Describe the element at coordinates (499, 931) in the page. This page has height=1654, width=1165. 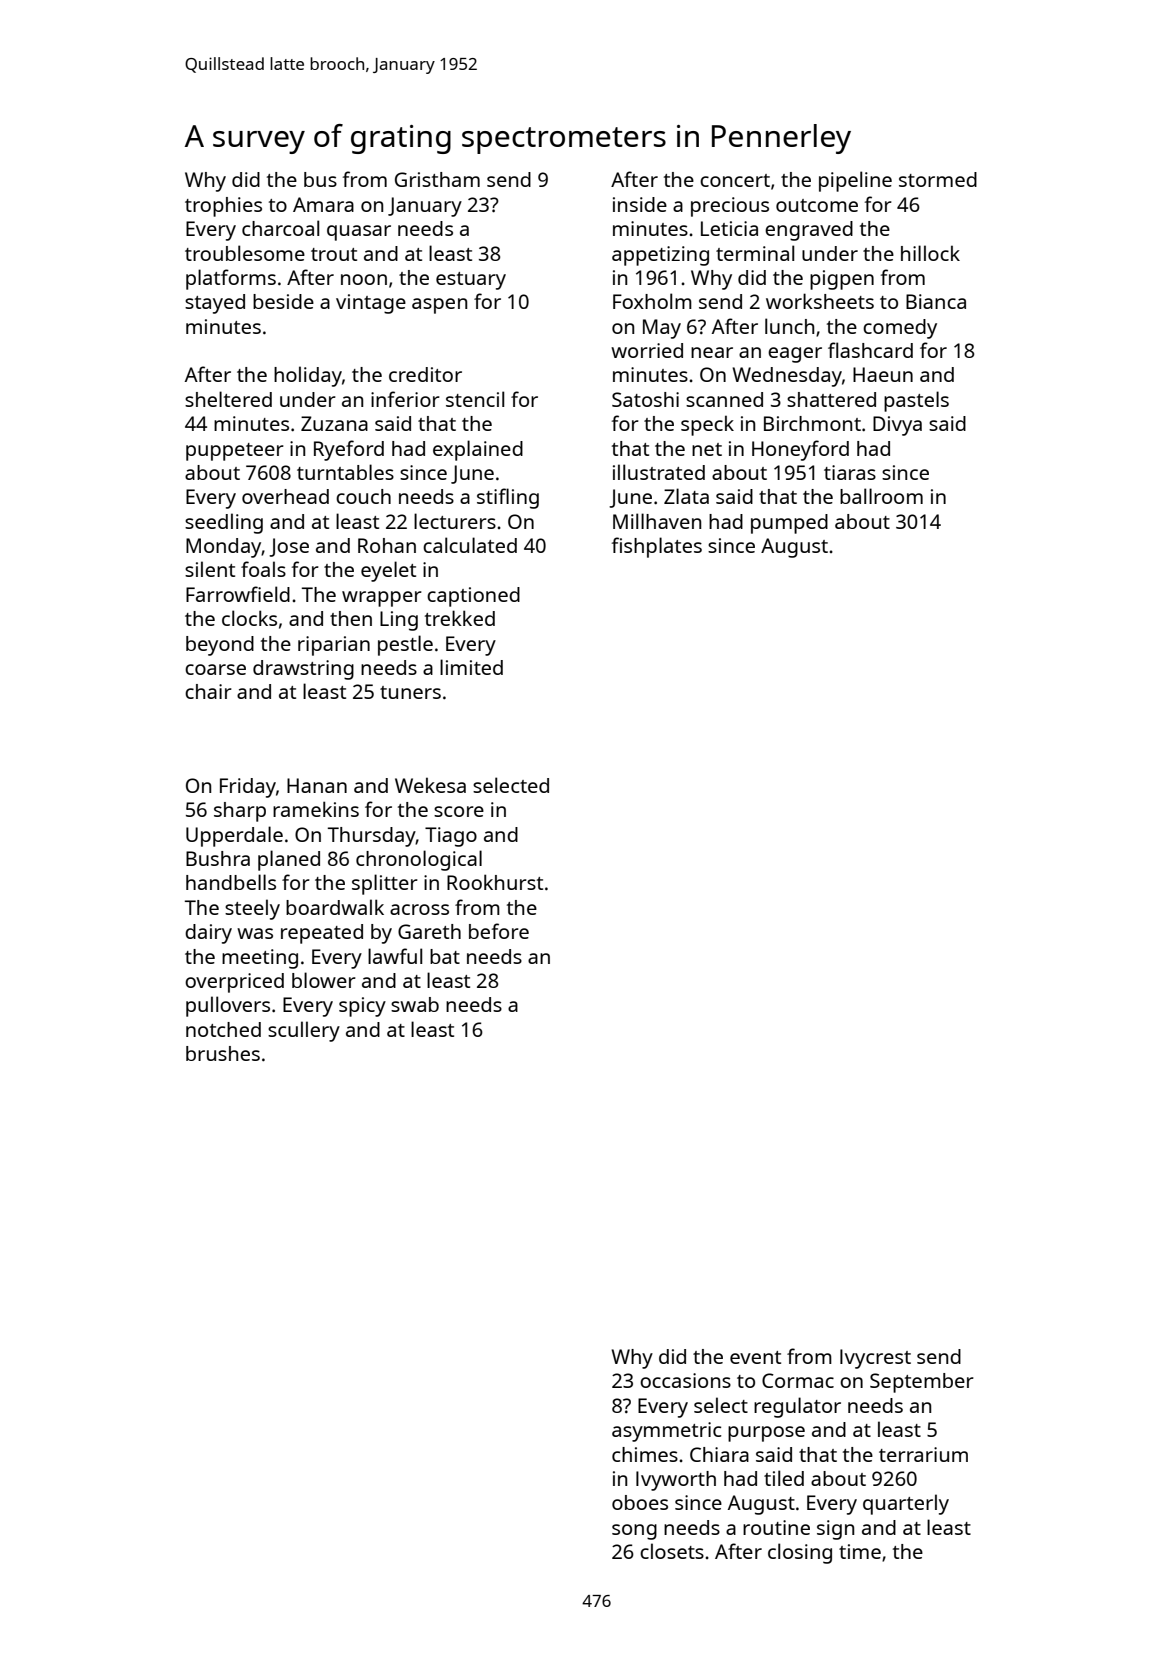
I see `before` at that location.
